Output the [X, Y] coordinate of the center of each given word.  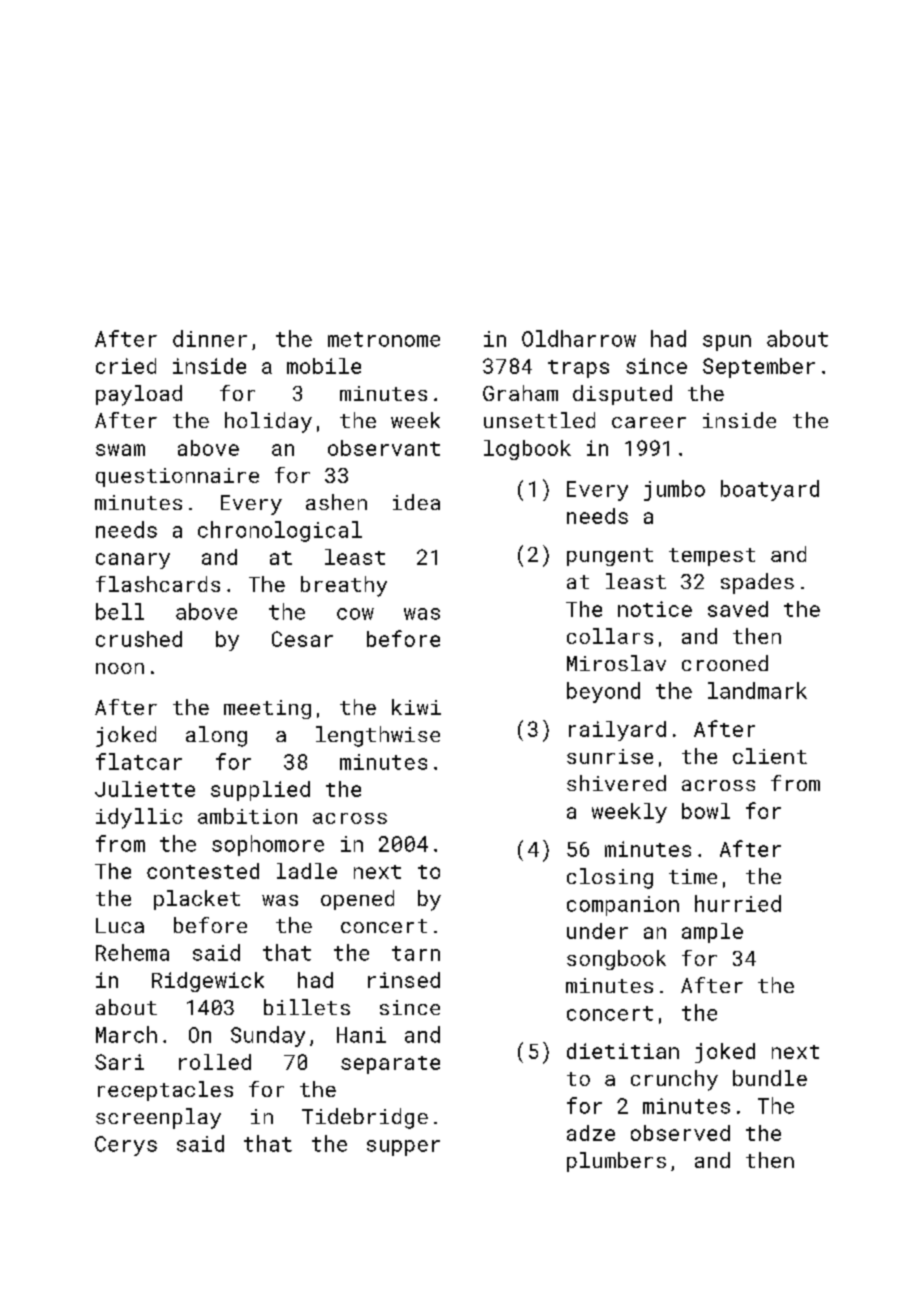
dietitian [623, 1051]
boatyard [770, 490]
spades [757, 583]
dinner [210, 338]
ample [712, 933]
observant [384, 448]
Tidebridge [365, 1118]
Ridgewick [208, 982]
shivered [616, 783]
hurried [738, 903]
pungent [610, 557]
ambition [247, 816]
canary [133, 561]
